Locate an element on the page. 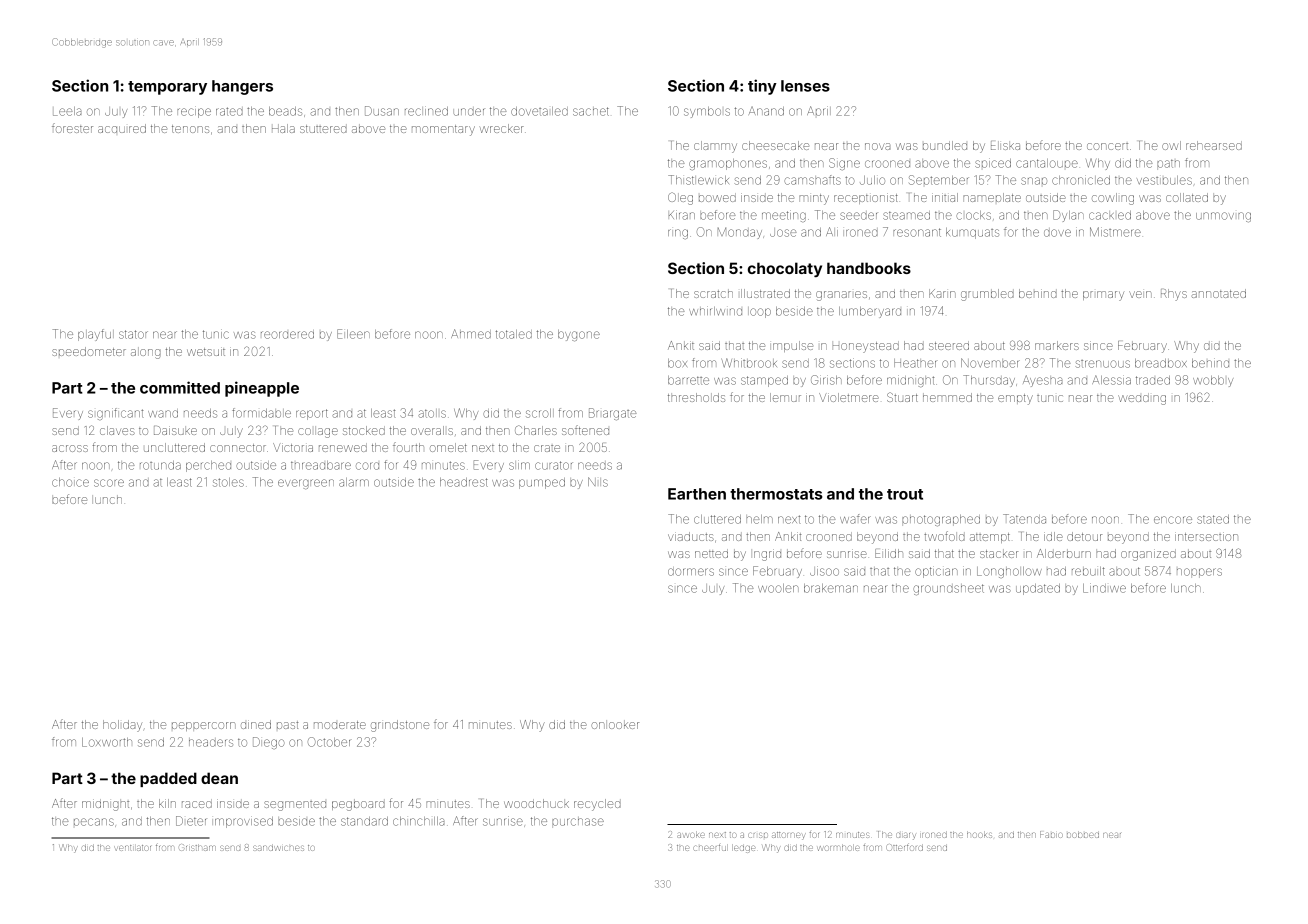 The image size is (1308, 924). unmoving is located at coordinates (1223, 217).
